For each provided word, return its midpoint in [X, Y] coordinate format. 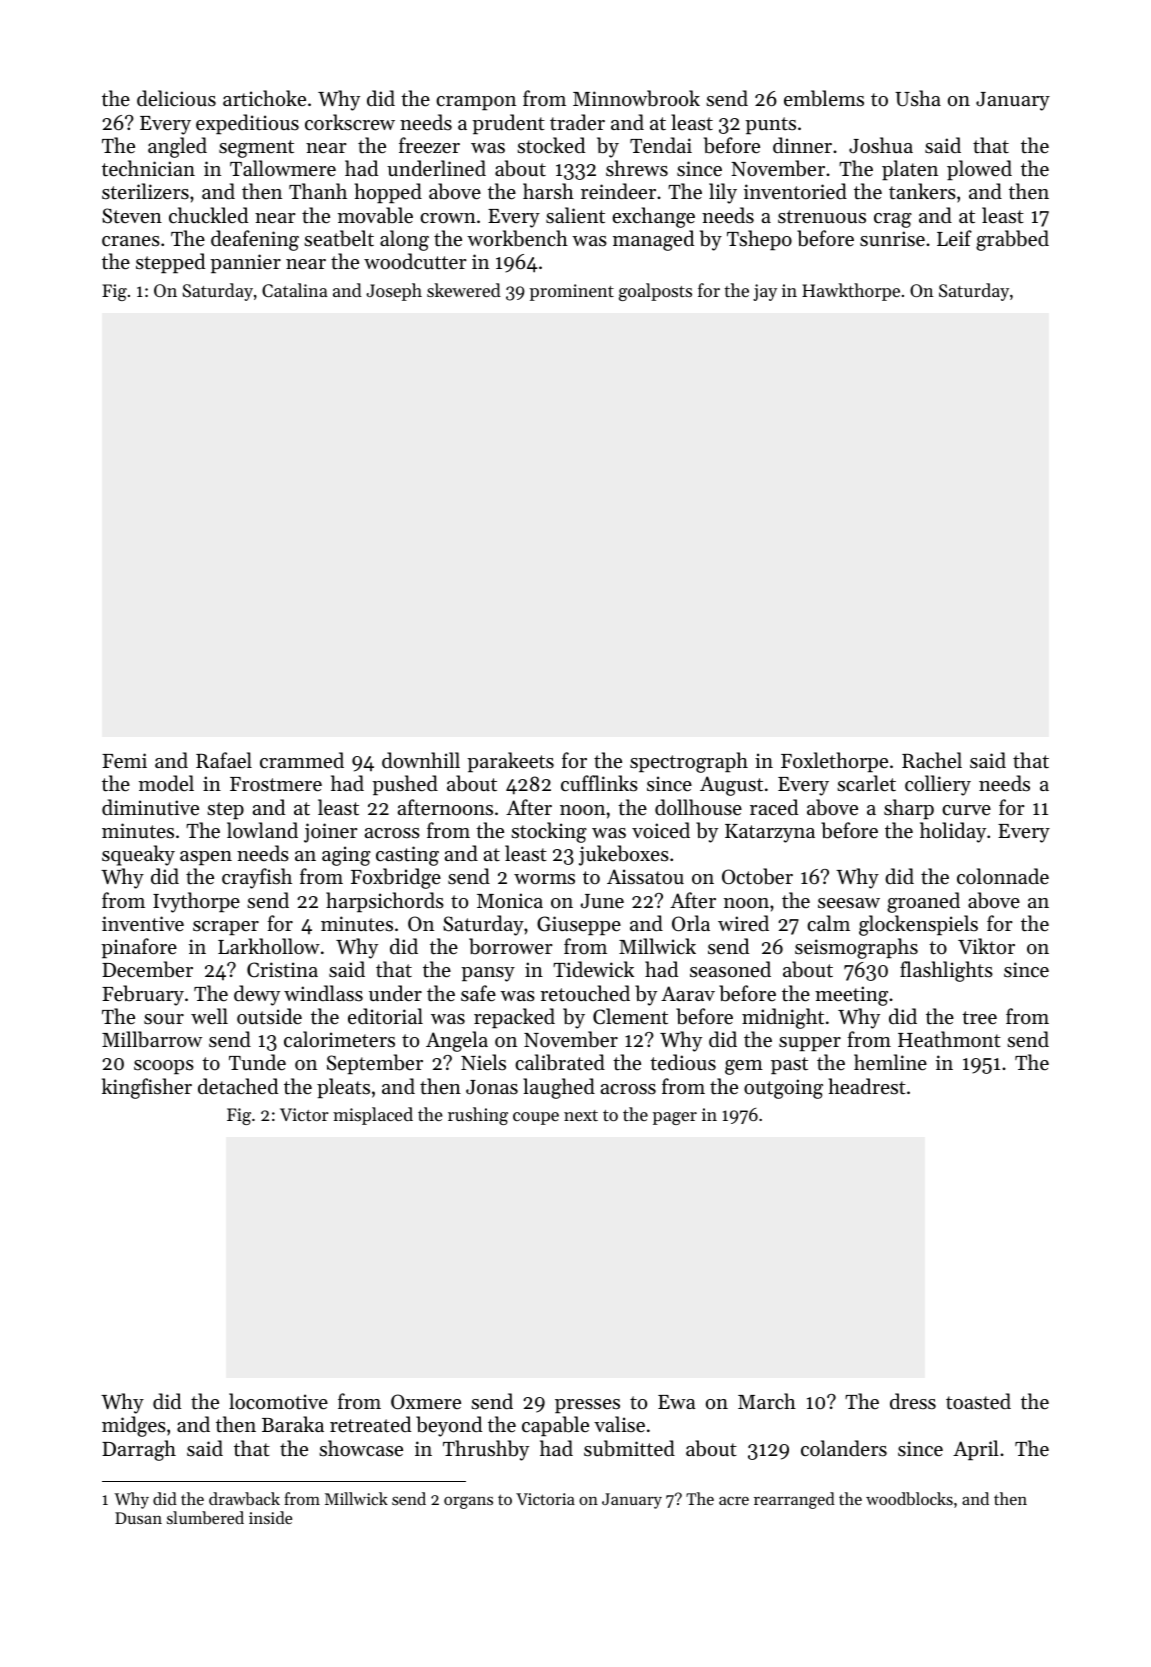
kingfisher [147, 1088]
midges [134, 1426]
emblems [824, 98]
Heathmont [949, 1039]
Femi [124, 760]
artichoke [264, 98]
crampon [476, 103]
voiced [661, 830]
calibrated [560, 1062]
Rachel [932, 760]
